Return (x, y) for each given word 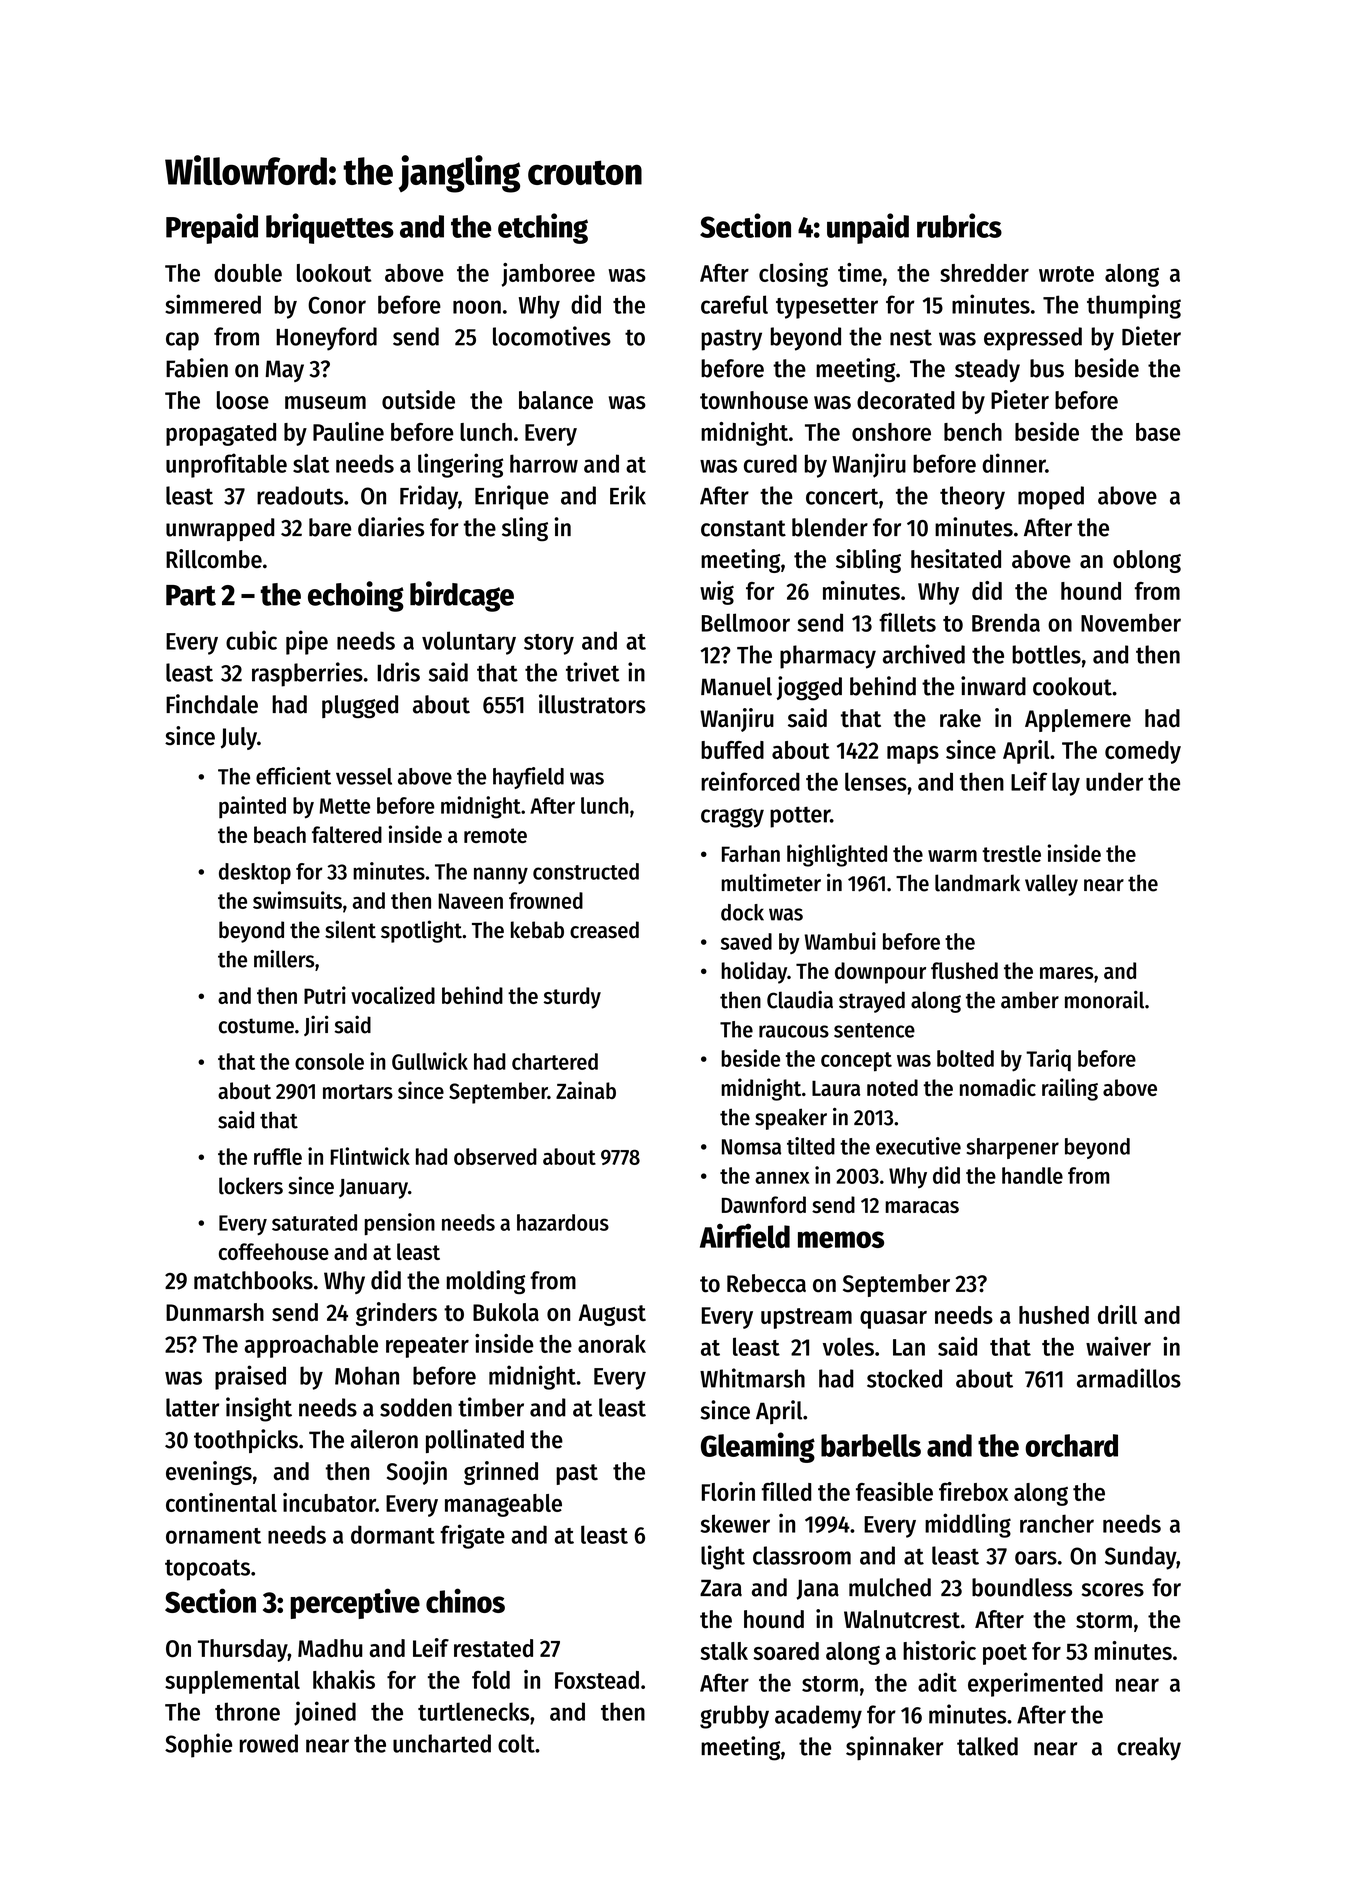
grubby (734, 1717)
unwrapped (220, 529)
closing (793, 275)
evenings (209, 1473)
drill (1117, 1314)
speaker (791, 1119)
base (1158, 432)
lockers (251, 1186)
